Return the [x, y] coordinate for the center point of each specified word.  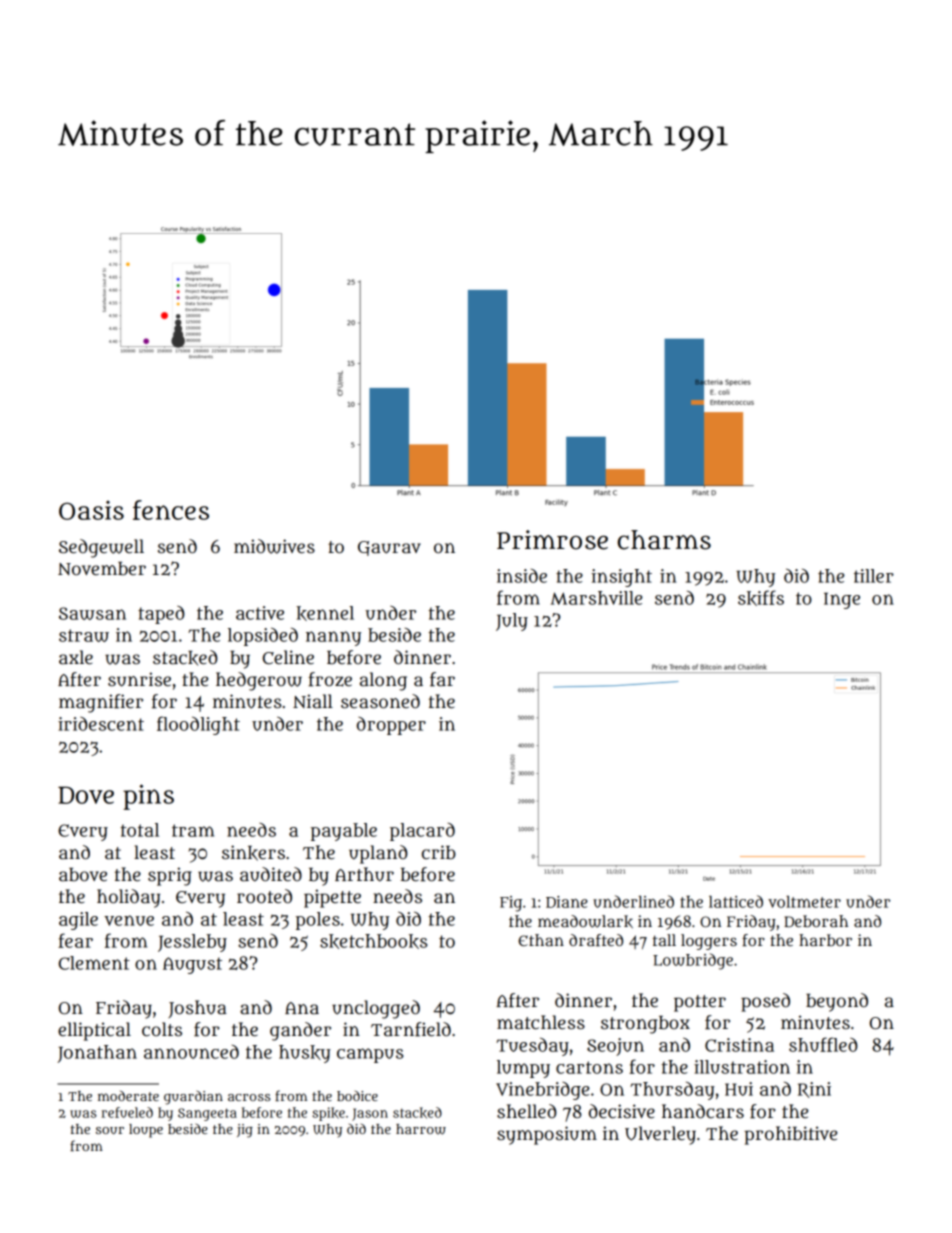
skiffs [761, 598]
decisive [622, 1111]
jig [245, 1131]
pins [148, 797]
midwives [274, 546]
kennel [325, 613]
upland [378, 854]
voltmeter [804, 902]
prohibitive [790, 1135]
